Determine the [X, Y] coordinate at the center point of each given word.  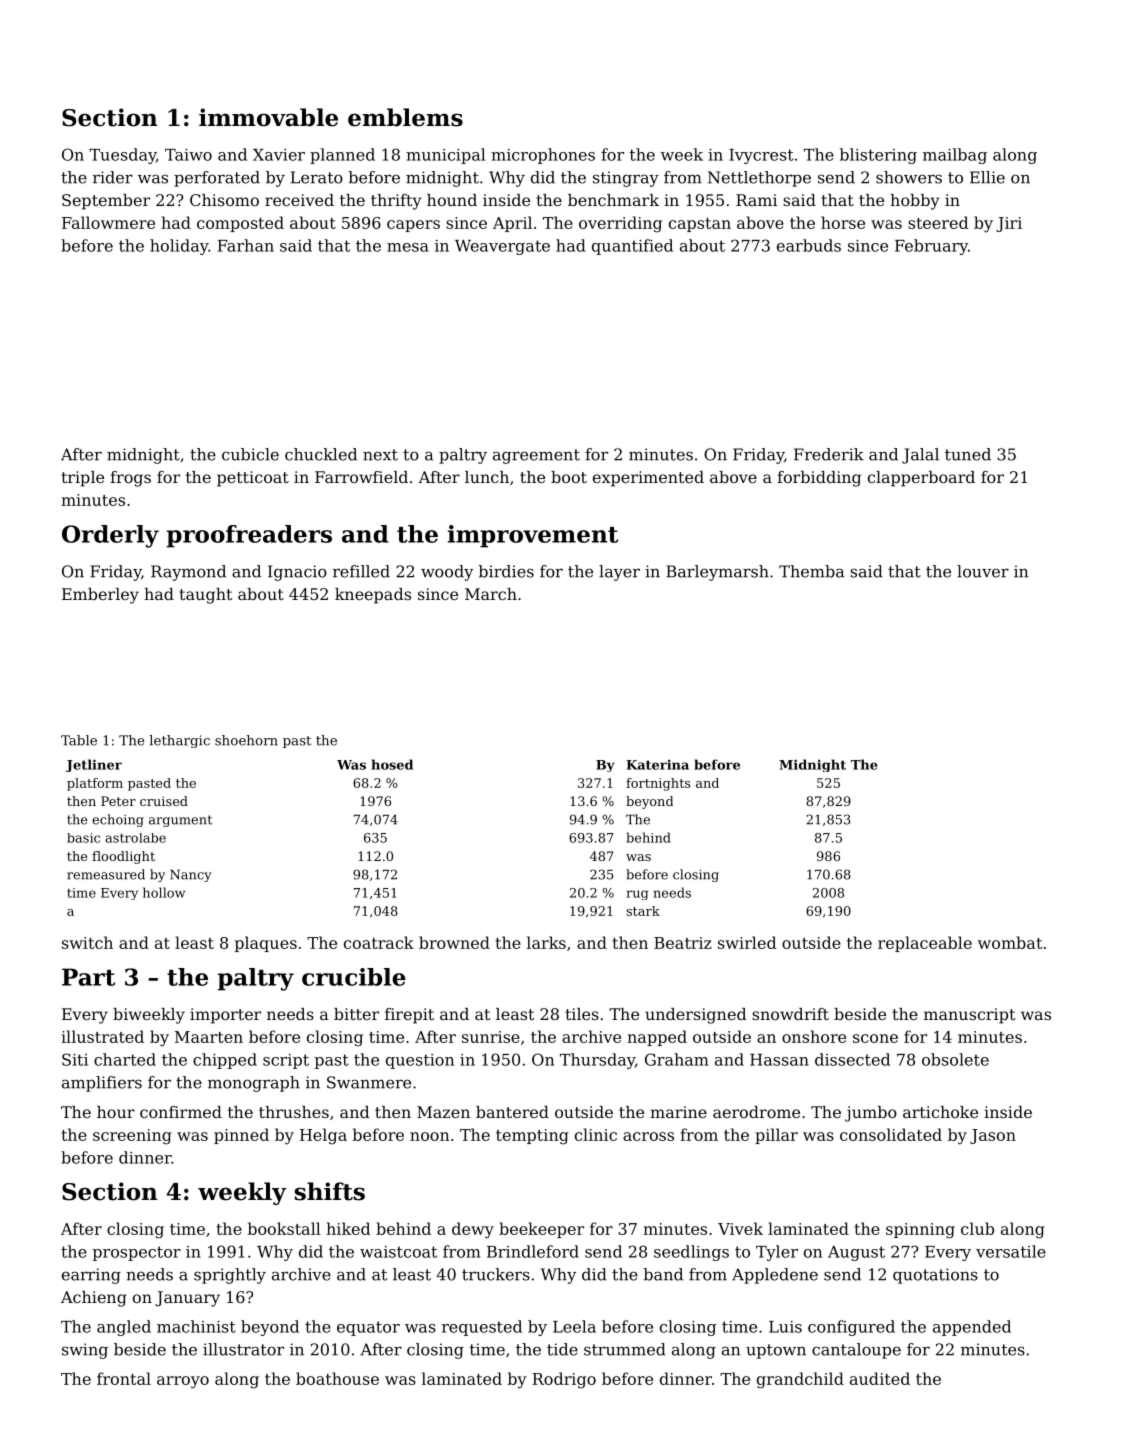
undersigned [695, 1016]
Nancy [191, 876]
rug [637, 895]
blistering [878, 156]
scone [875, 1038]
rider [113, 177]
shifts [330, 1191]
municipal [445, 156]
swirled [747, 942]
